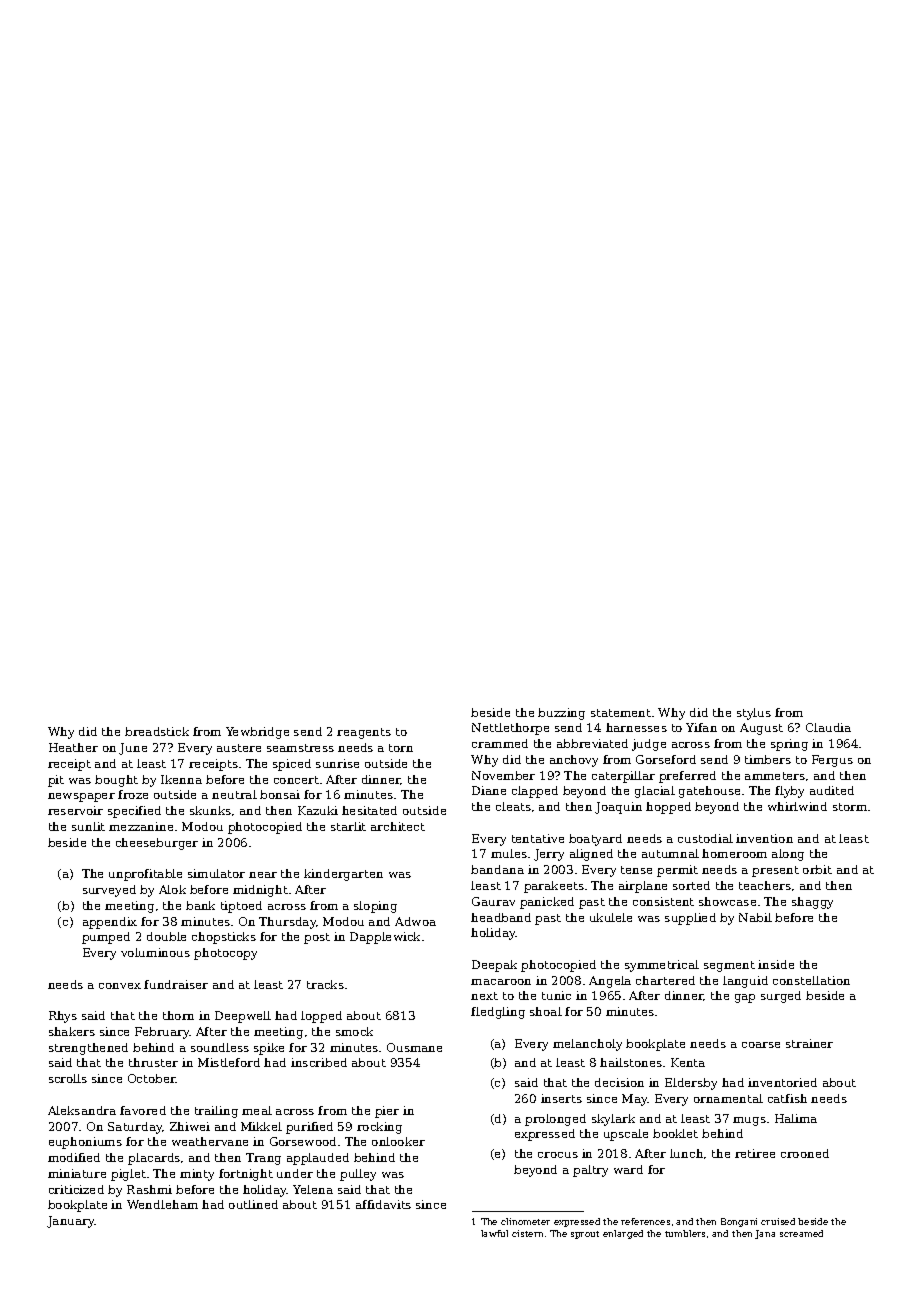 The image size is (924, 1308). Describe the element at coordinates (500, 743) in the screenshot. I see `crammed` at that location.
